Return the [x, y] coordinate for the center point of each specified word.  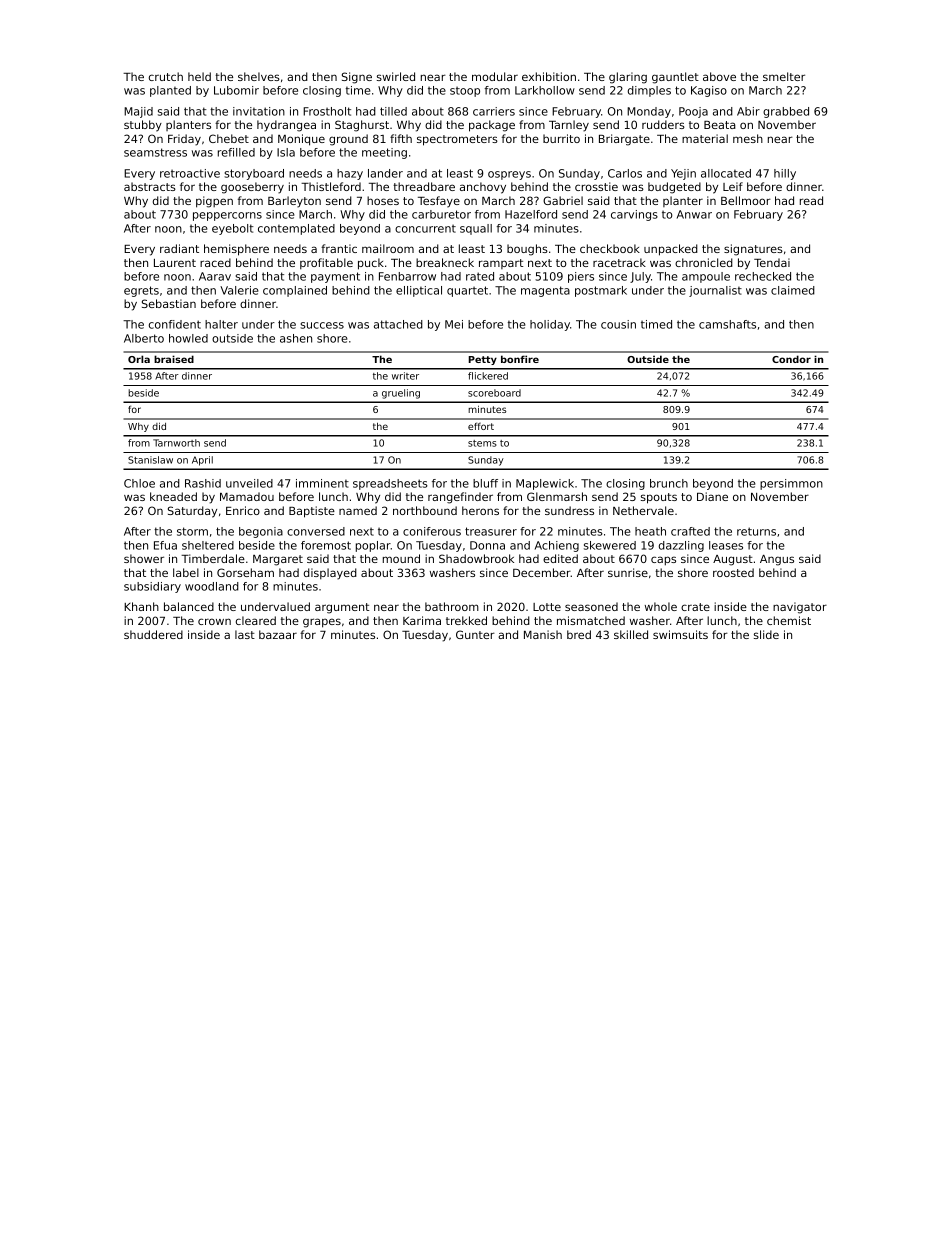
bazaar [278, 634]
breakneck [445, 262]
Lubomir [236, 90]
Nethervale [643, 510]
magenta [545, 291]
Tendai [772, 262]
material [705, 138]
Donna [487, 545]
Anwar [694, 214]
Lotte [547, 607]
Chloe [139, 483]
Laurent [175, 263]
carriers [494, 111]
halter [221, 324]
